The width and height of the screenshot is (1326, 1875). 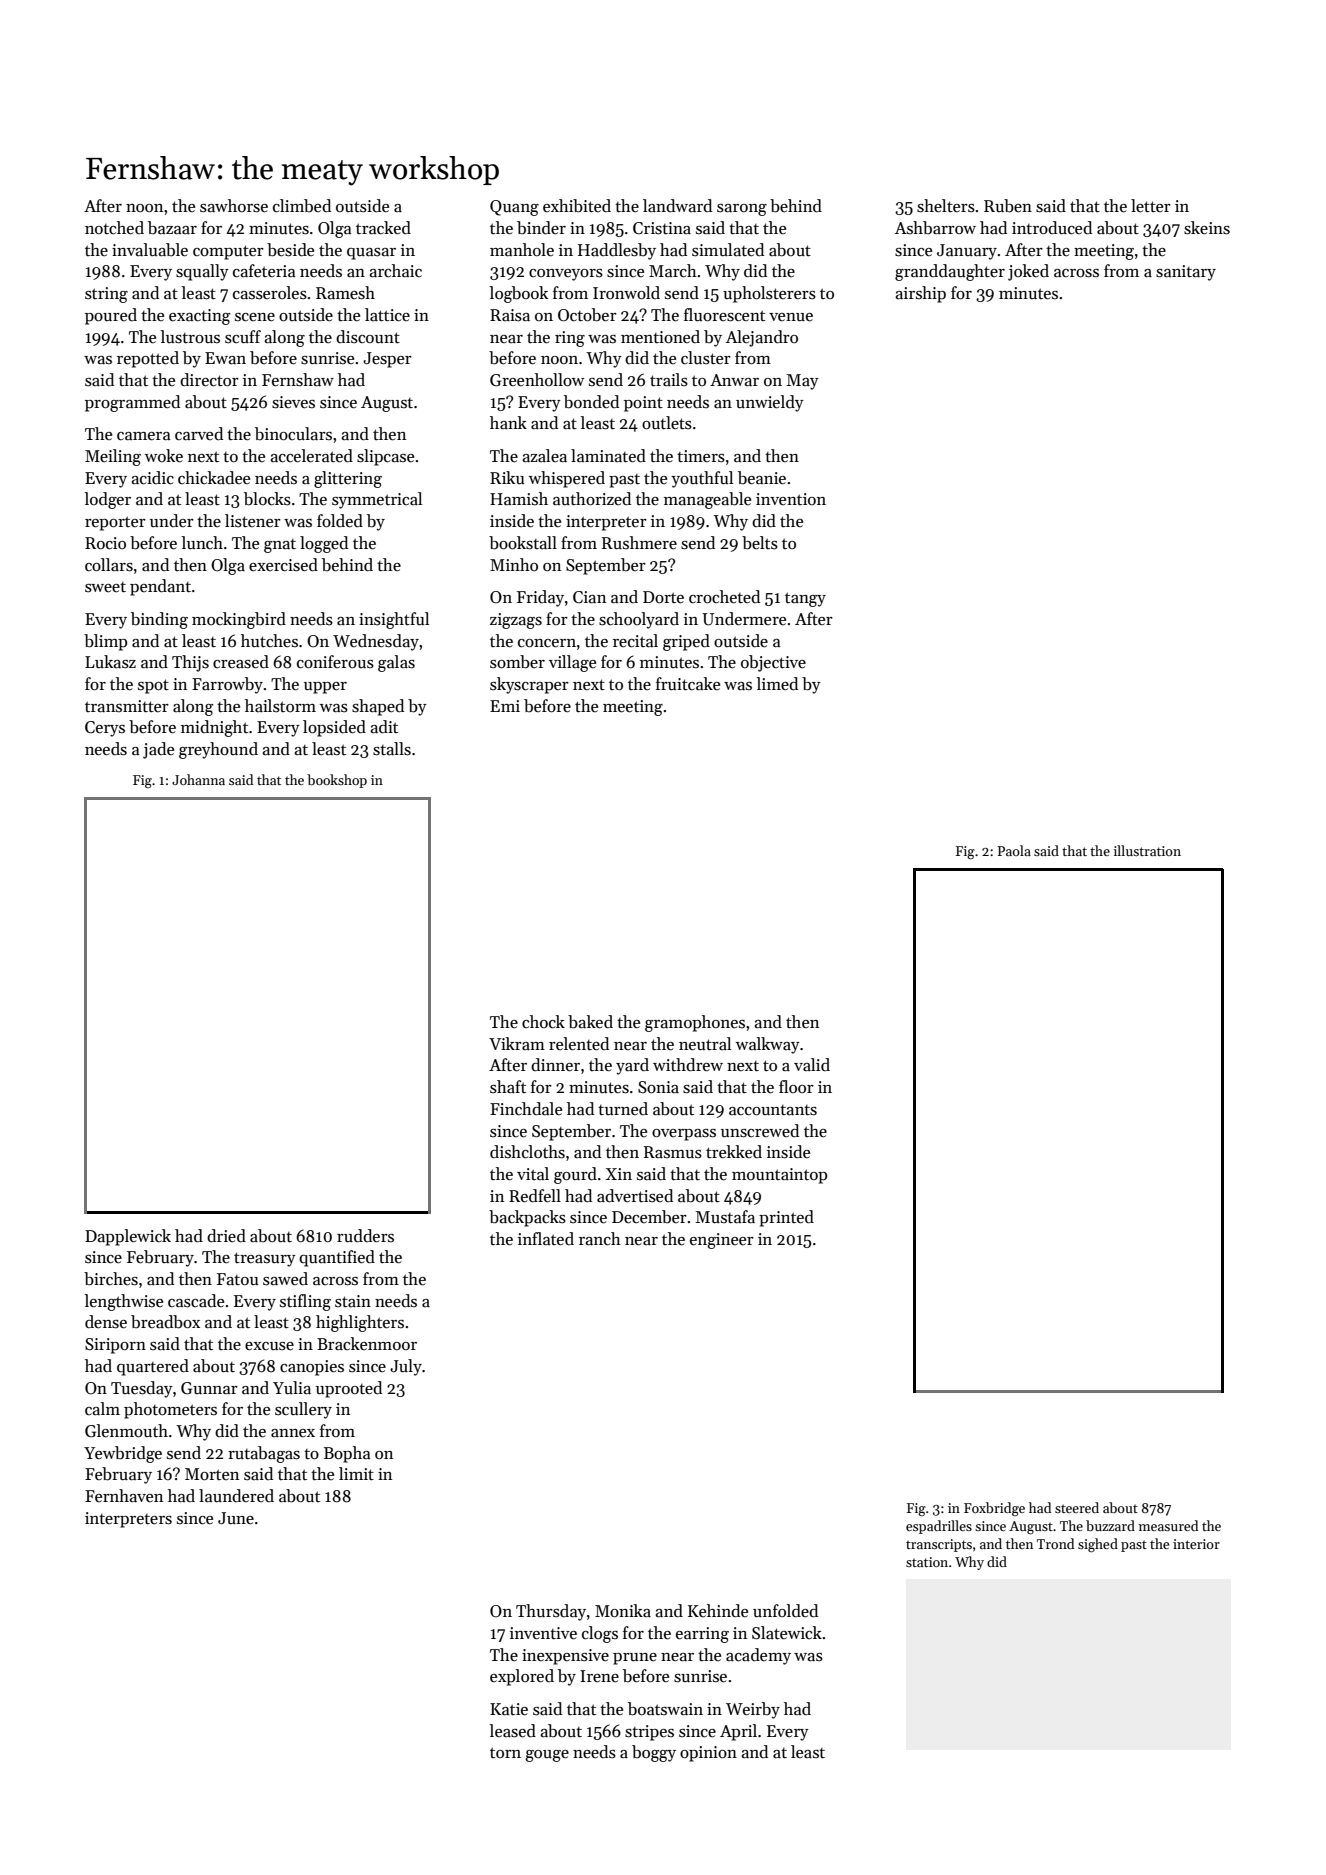 What do you see at coordinates (198, 779) in the screenshot?
I see `Johanna` at bounding box center [198, 779].
